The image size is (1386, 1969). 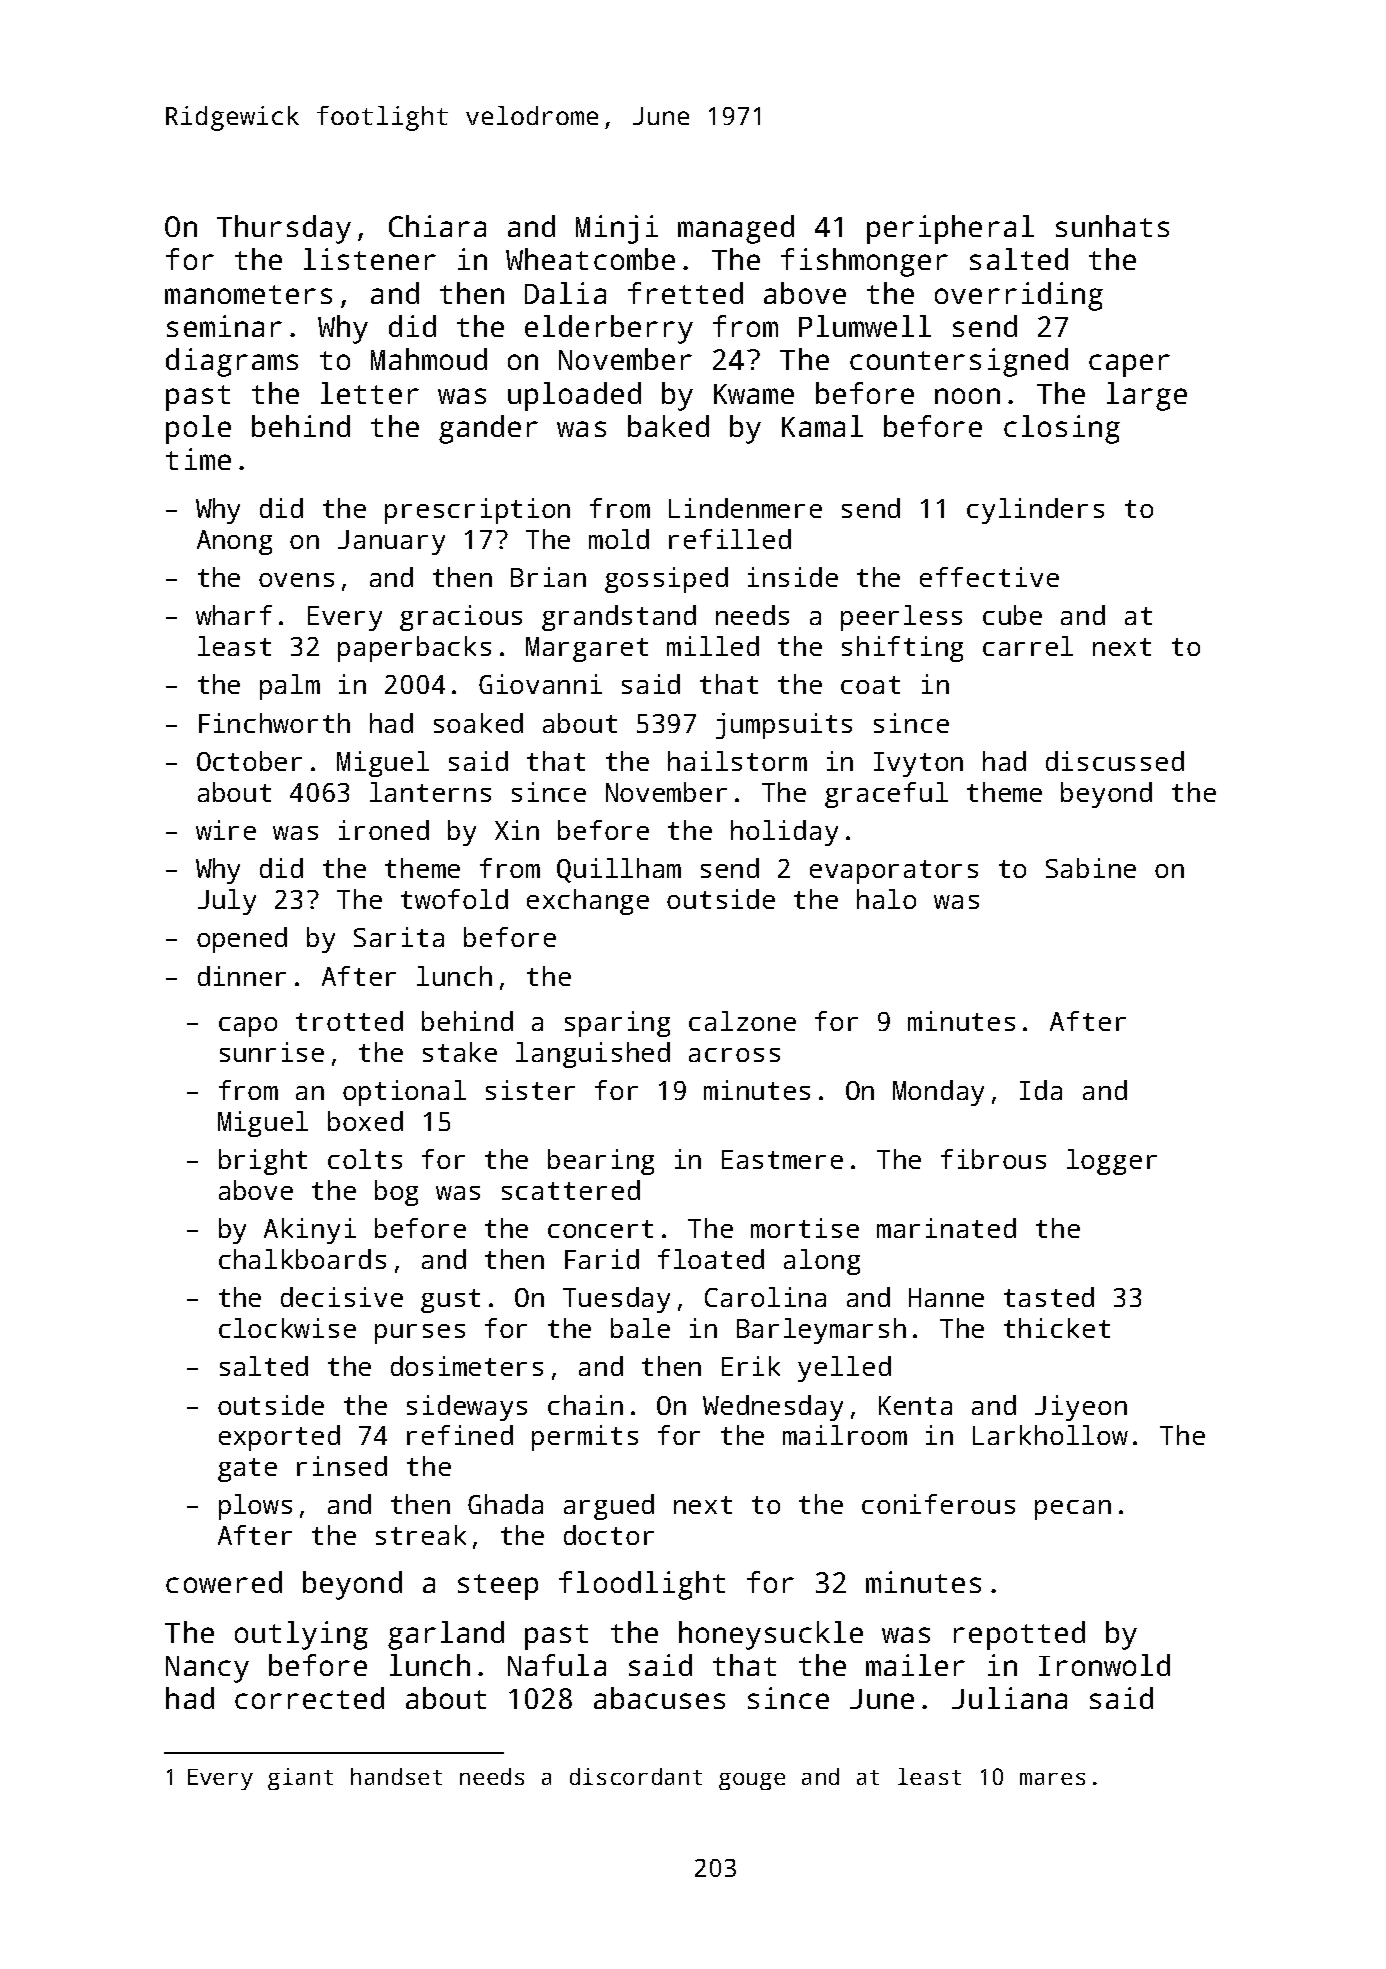 I want to click on across, so click(x=734, y=1055).
